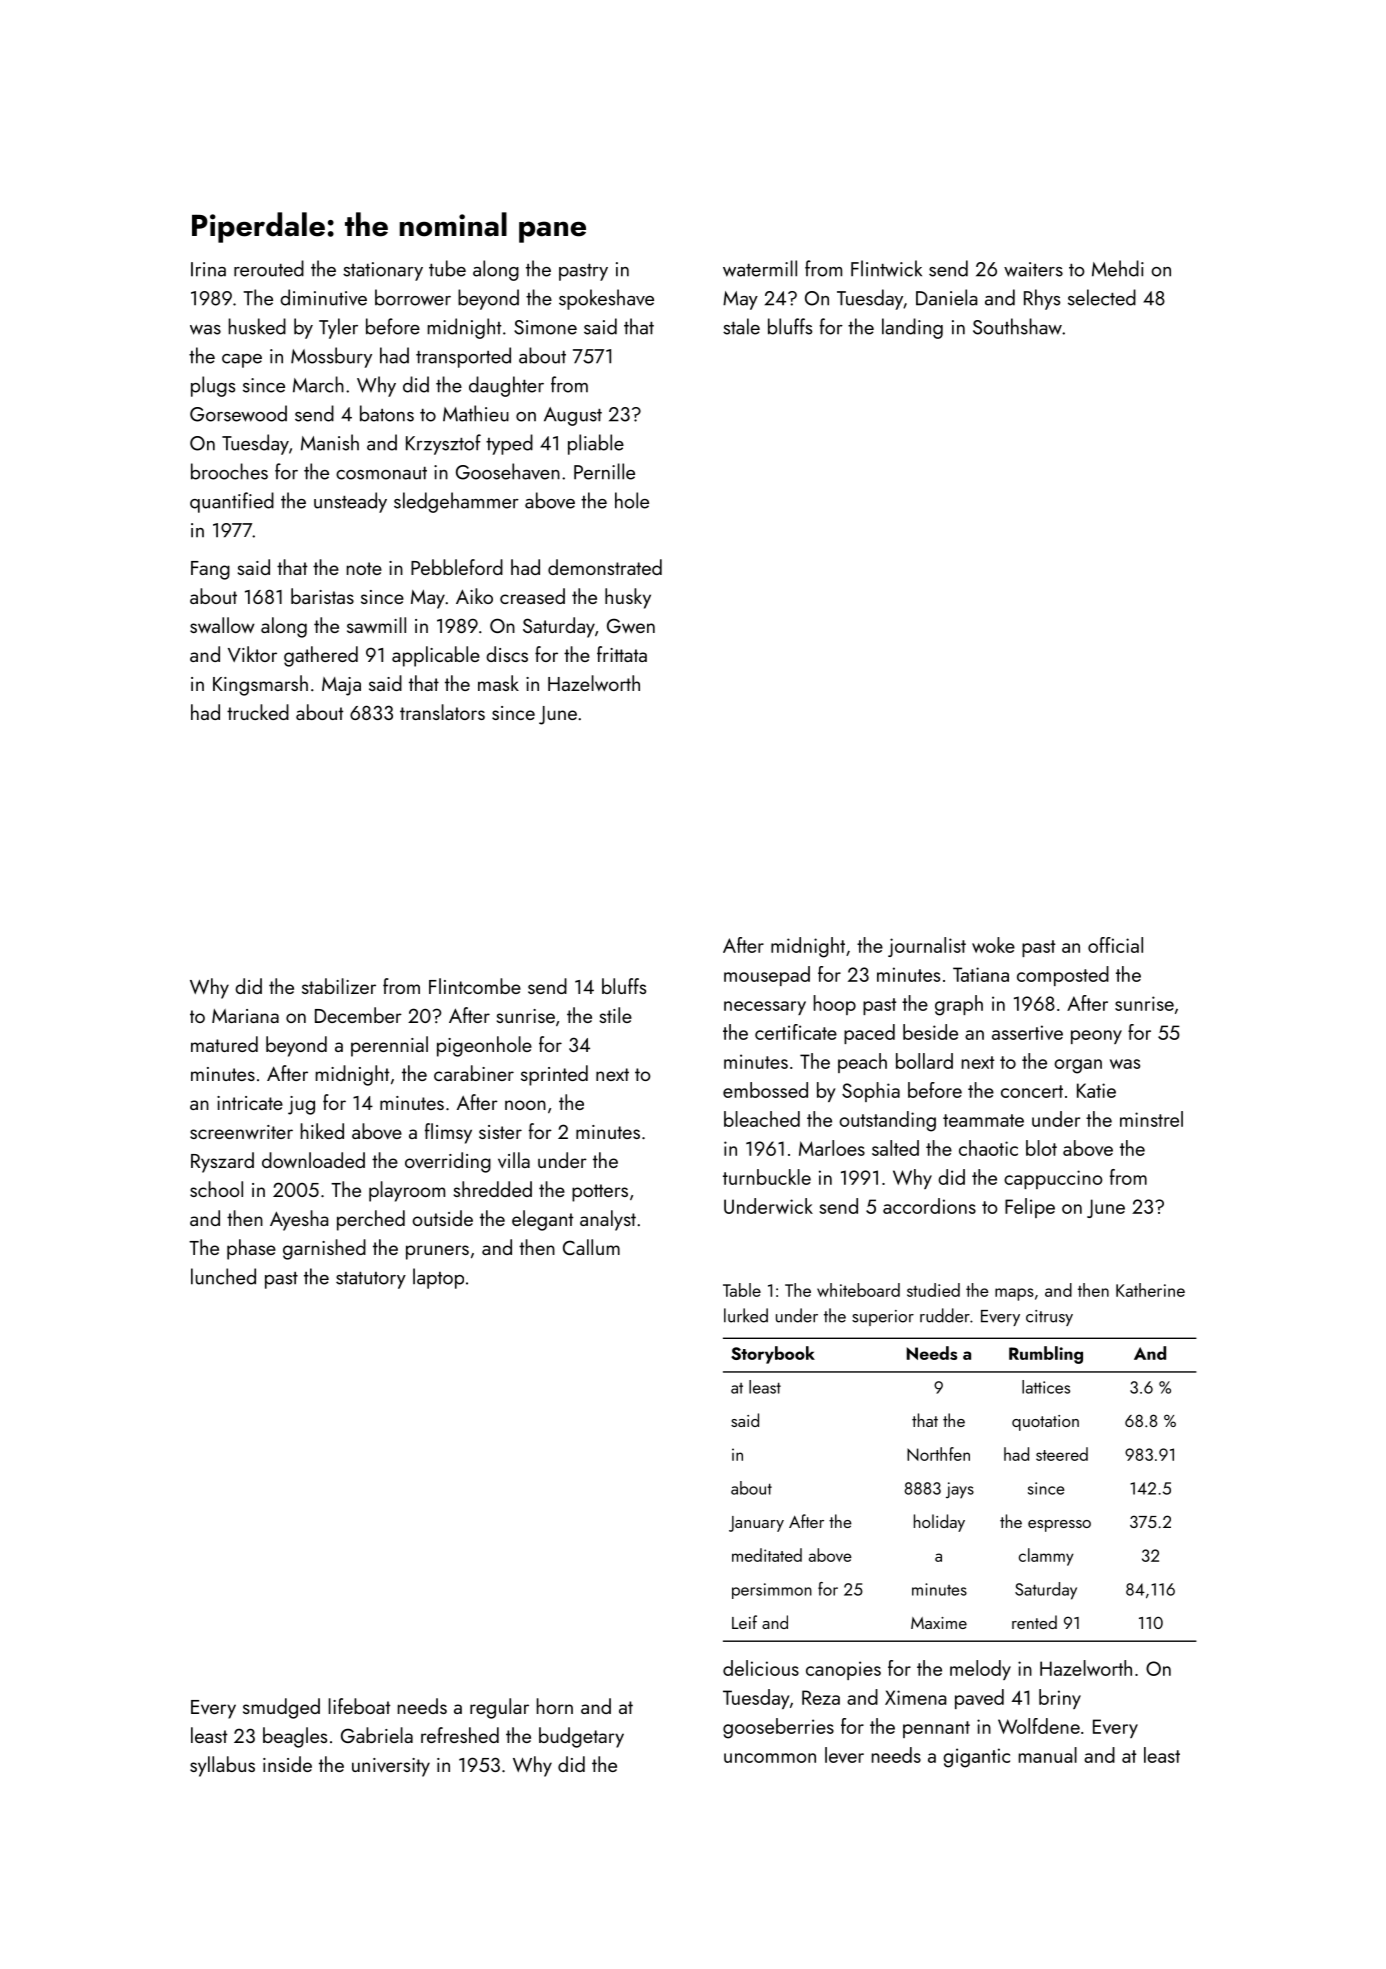 The width and height of the document is (1386, 1969). What do you see at coordinates (232, 502) in the document?
I see `quantified` at bounding box center [232, 502].
